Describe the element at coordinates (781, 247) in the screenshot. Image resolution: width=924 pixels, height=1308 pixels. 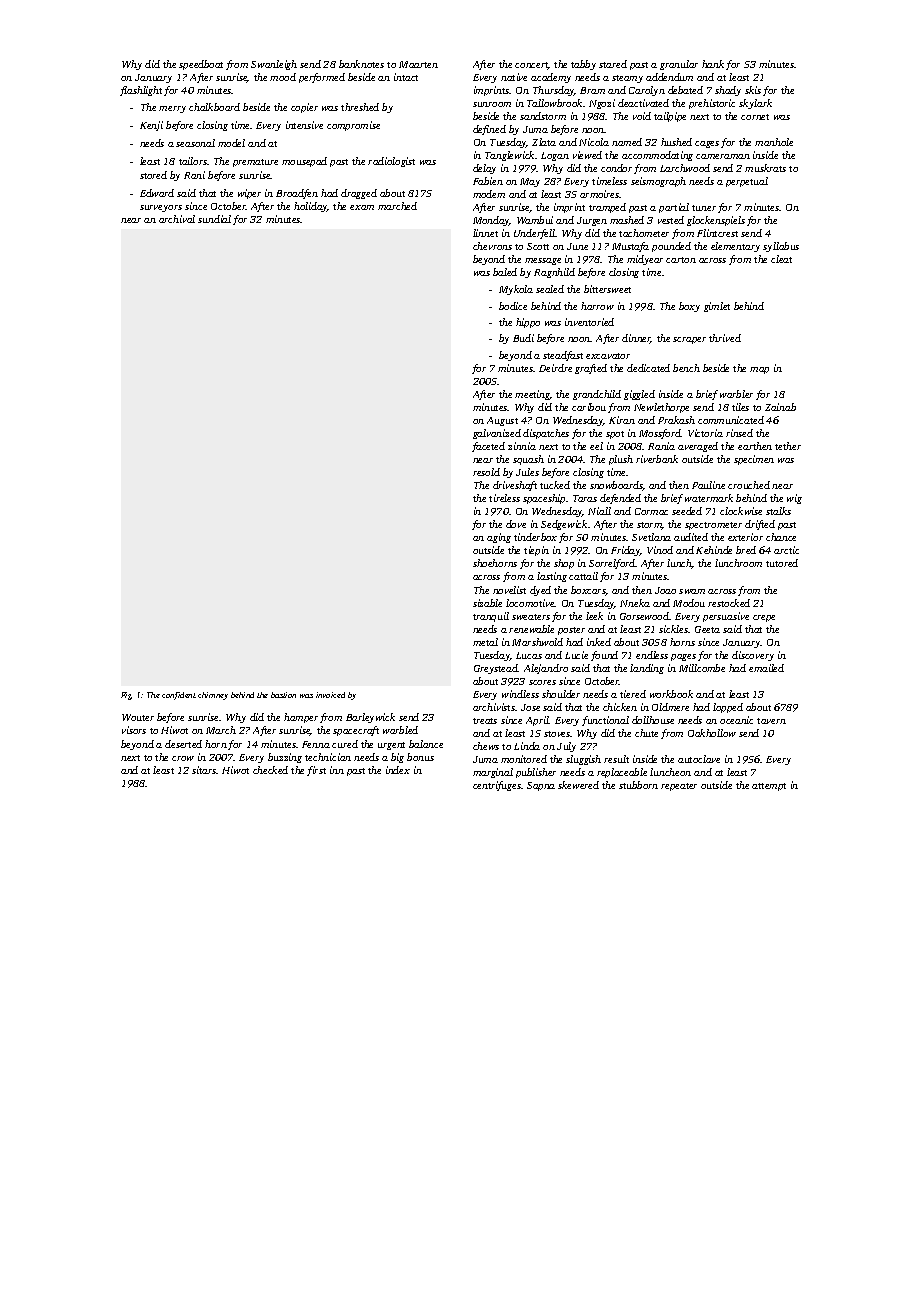
I see `syllabus` at that location.
